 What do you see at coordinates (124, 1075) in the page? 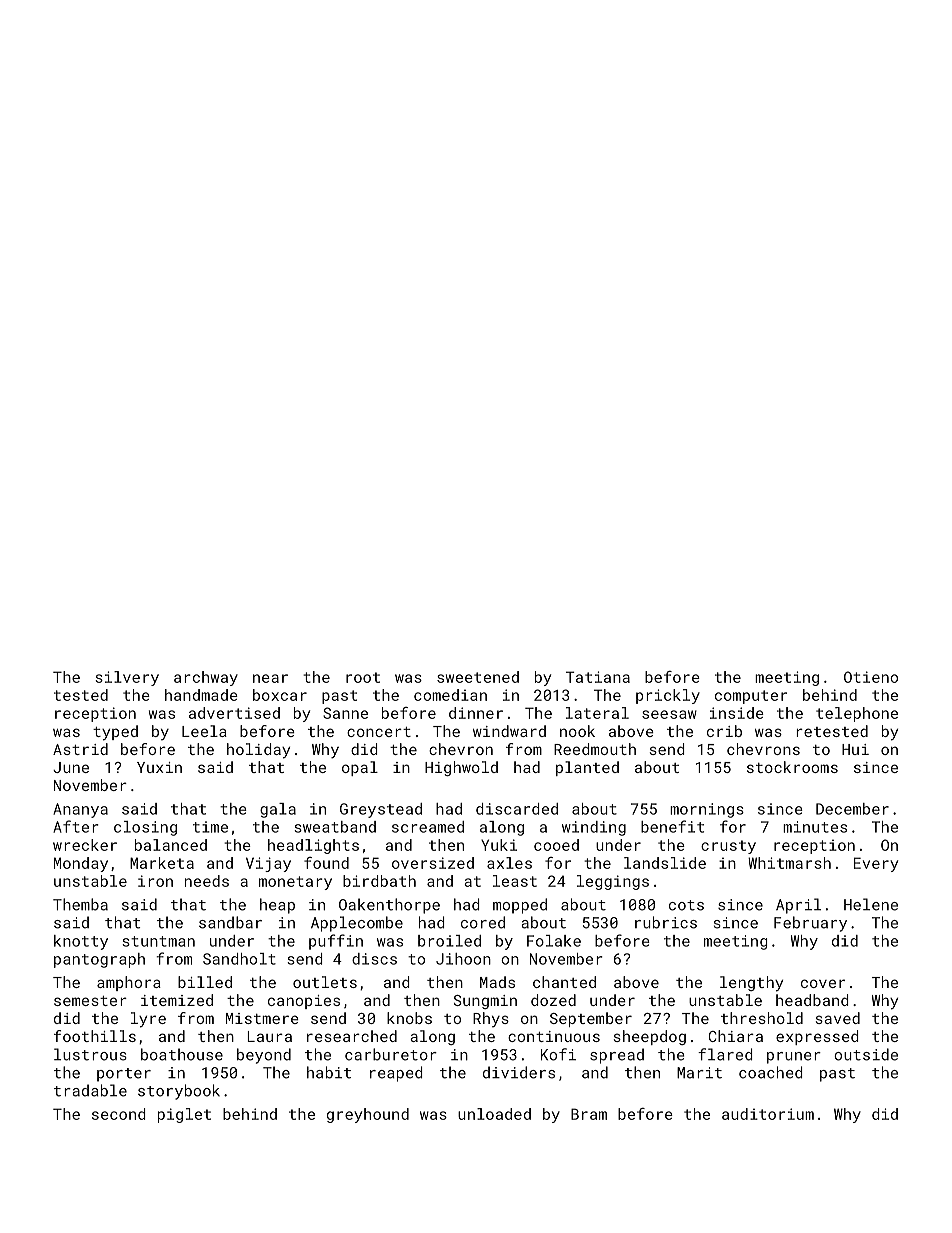
I see `porter` at bounding box center [124, 1075].
